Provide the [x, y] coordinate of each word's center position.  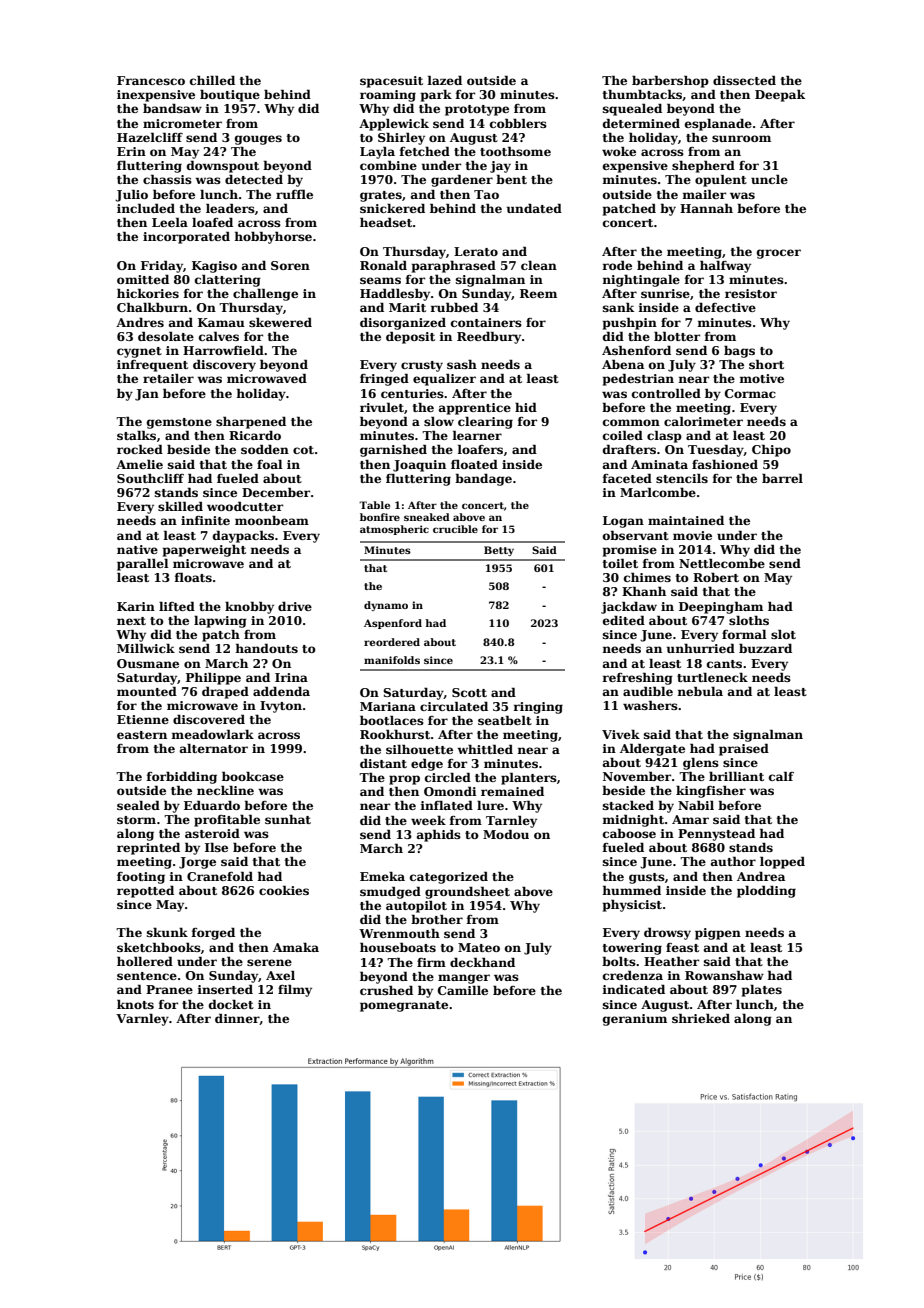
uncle [769, 179]
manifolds [392, 660]
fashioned [725, 464]
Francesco [151, 80]
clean [539, 265]
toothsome [515, 151]
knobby [249, 607]
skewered [280, 322]
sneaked [427, 517]
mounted [147, 691]
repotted [145, 891]
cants [724, 664]
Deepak [780, 95]
